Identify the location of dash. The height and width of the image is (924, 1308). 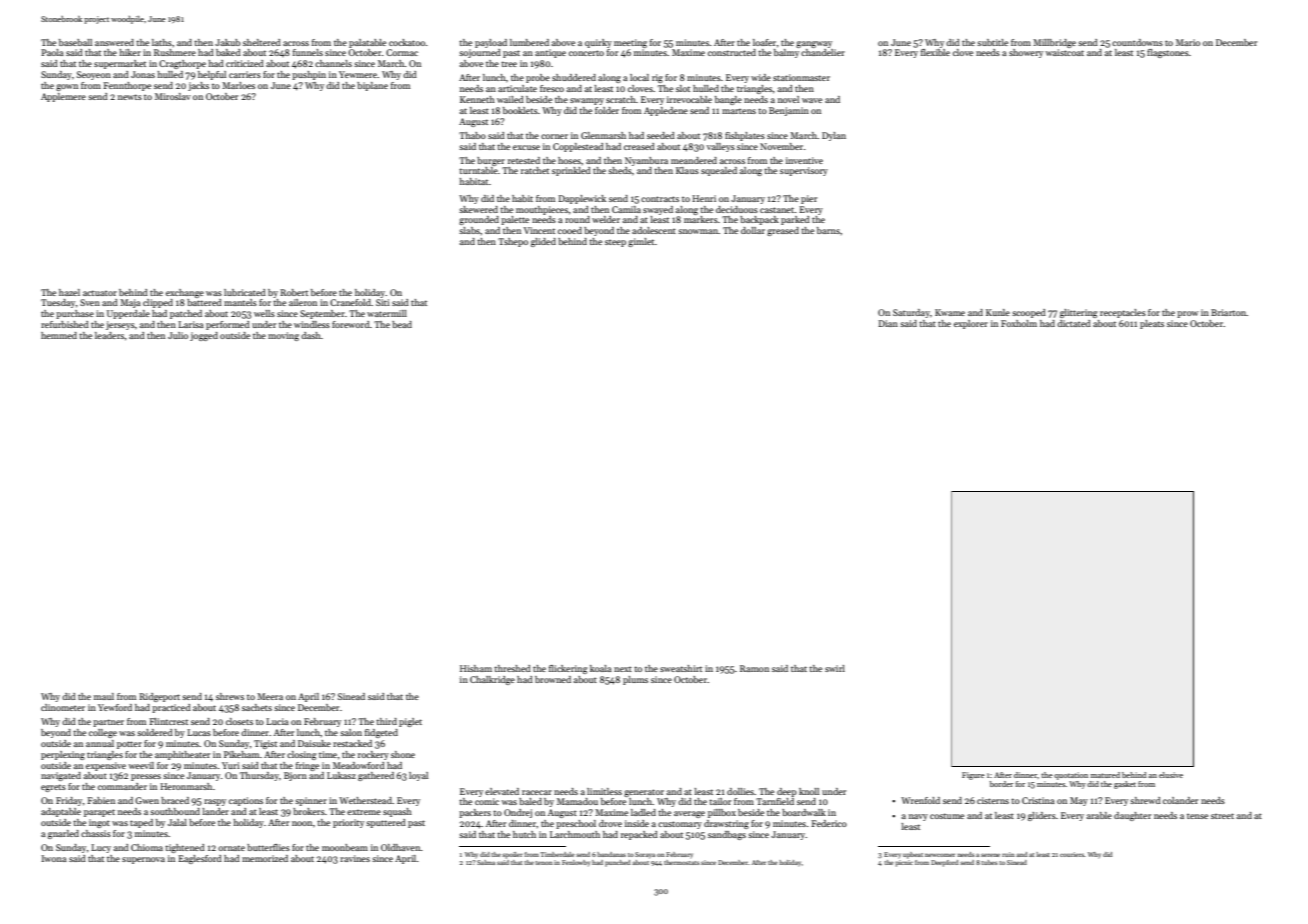
(311, 335).
